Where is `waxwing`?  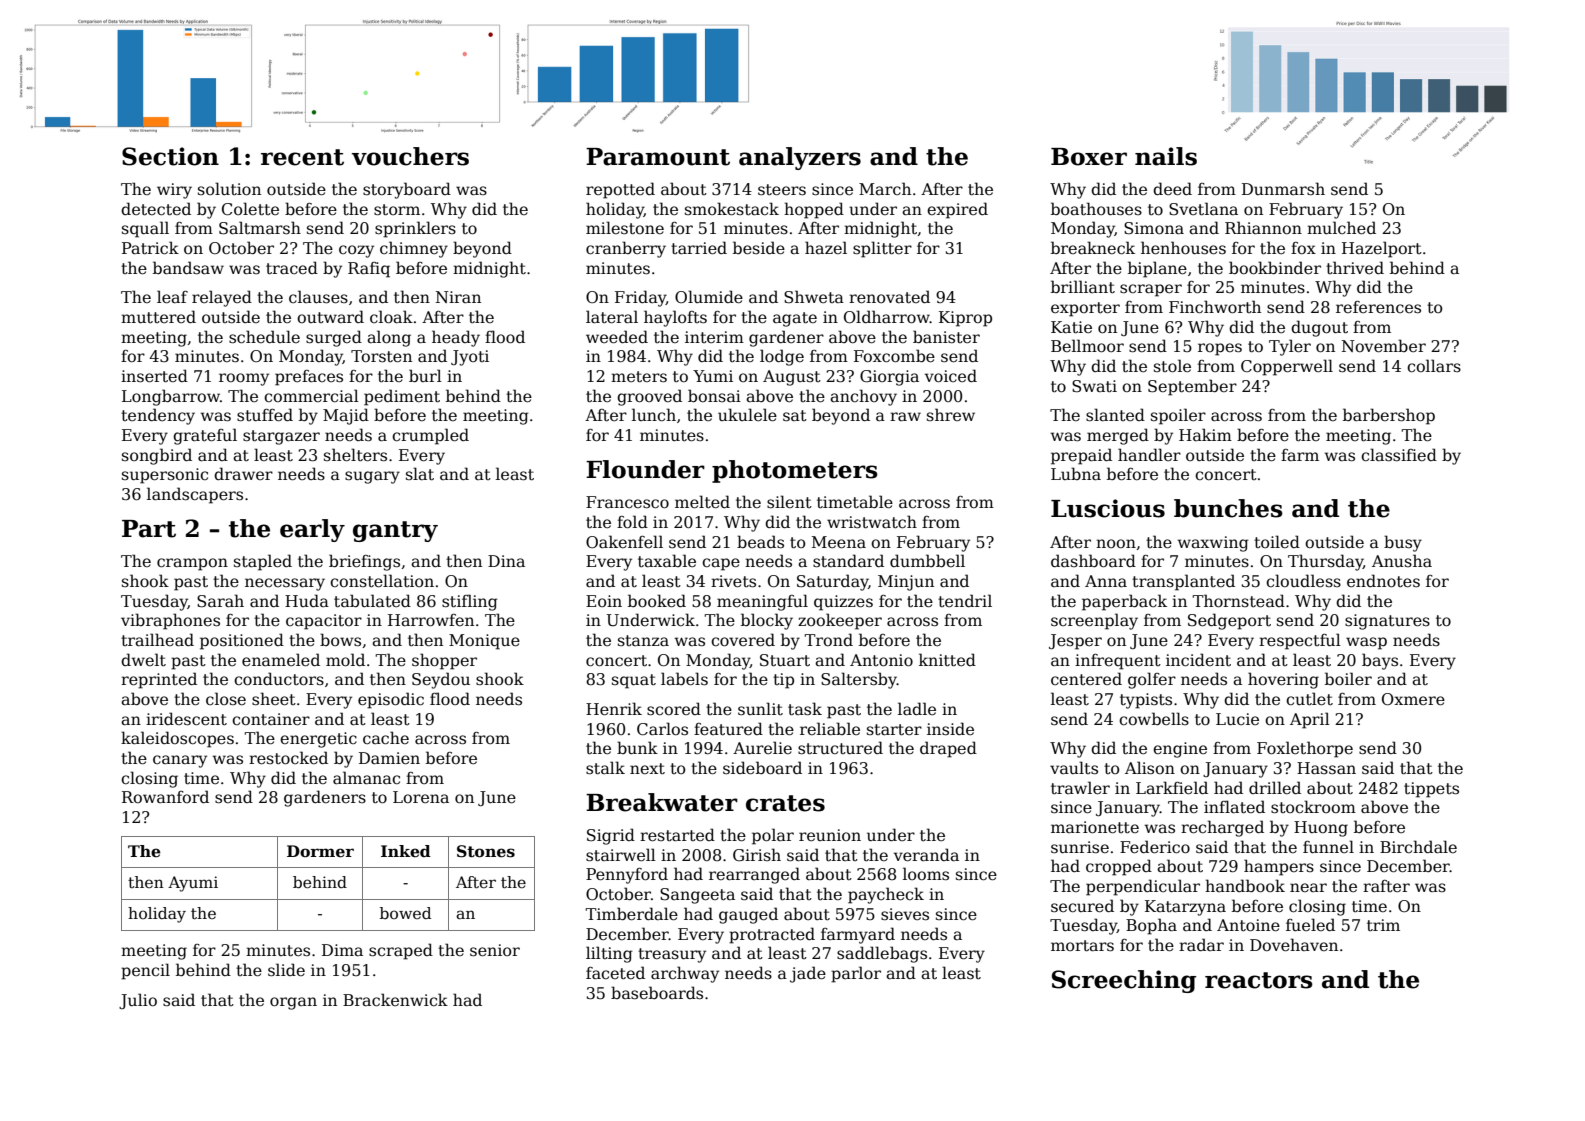 waxwing is located at coordinates (1213, 544).
